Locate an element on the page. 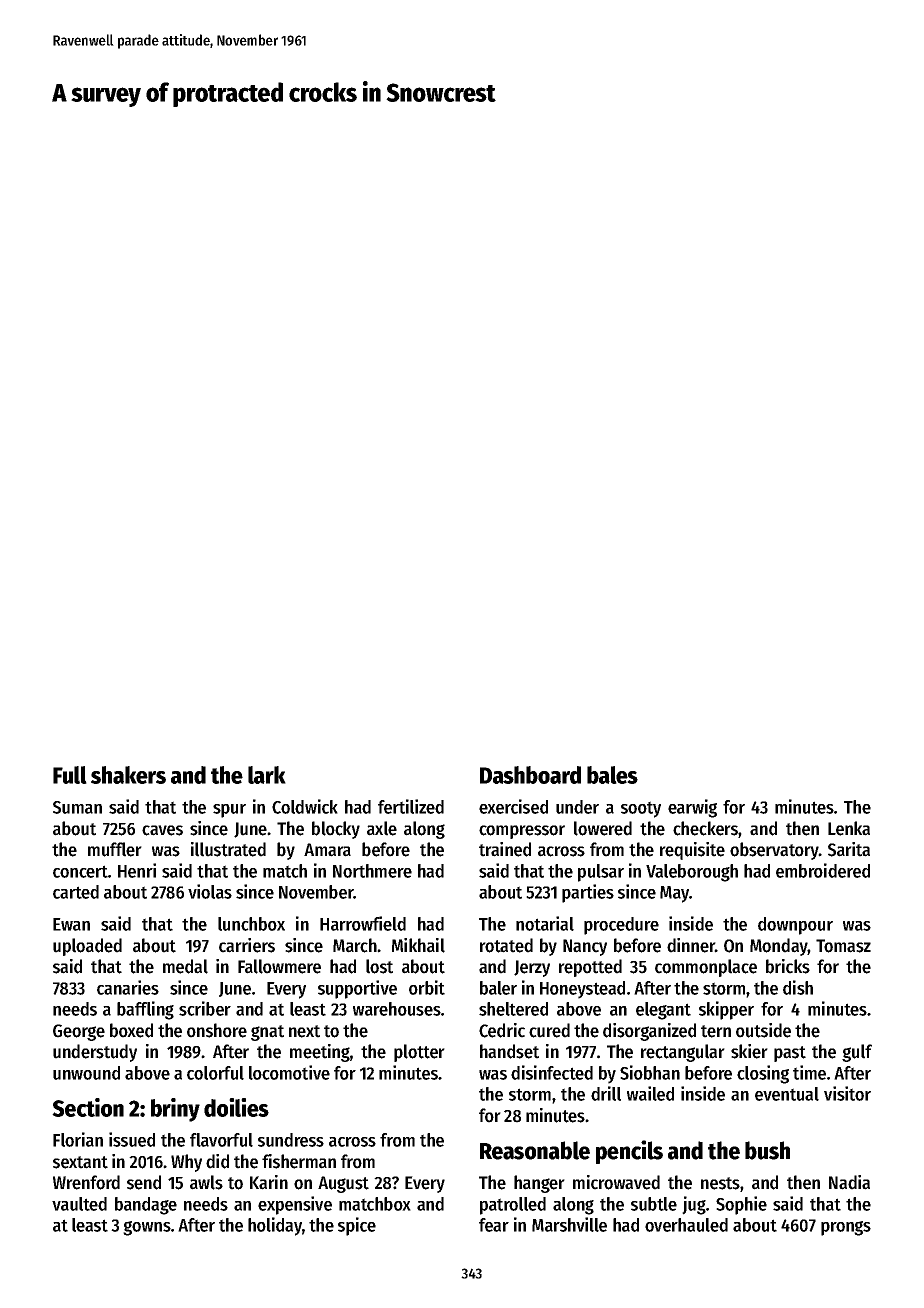 The height and width of the page is (1308, 924). Nancy is located at coordinates (585, 947).
